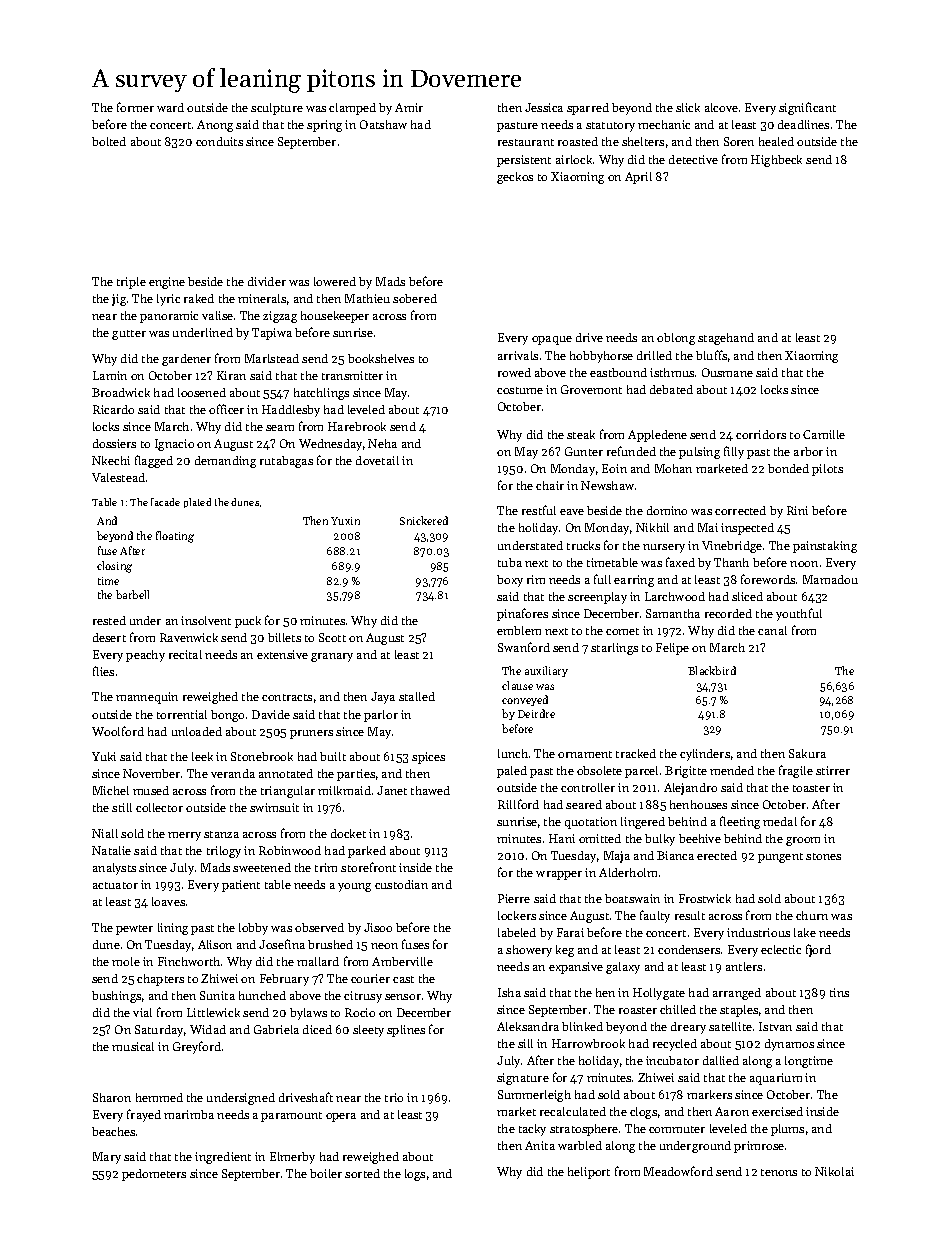  What do you see at coordinates (109, 141) in the screenshot?
I see `bolted` at bounding box center [109, 141].
